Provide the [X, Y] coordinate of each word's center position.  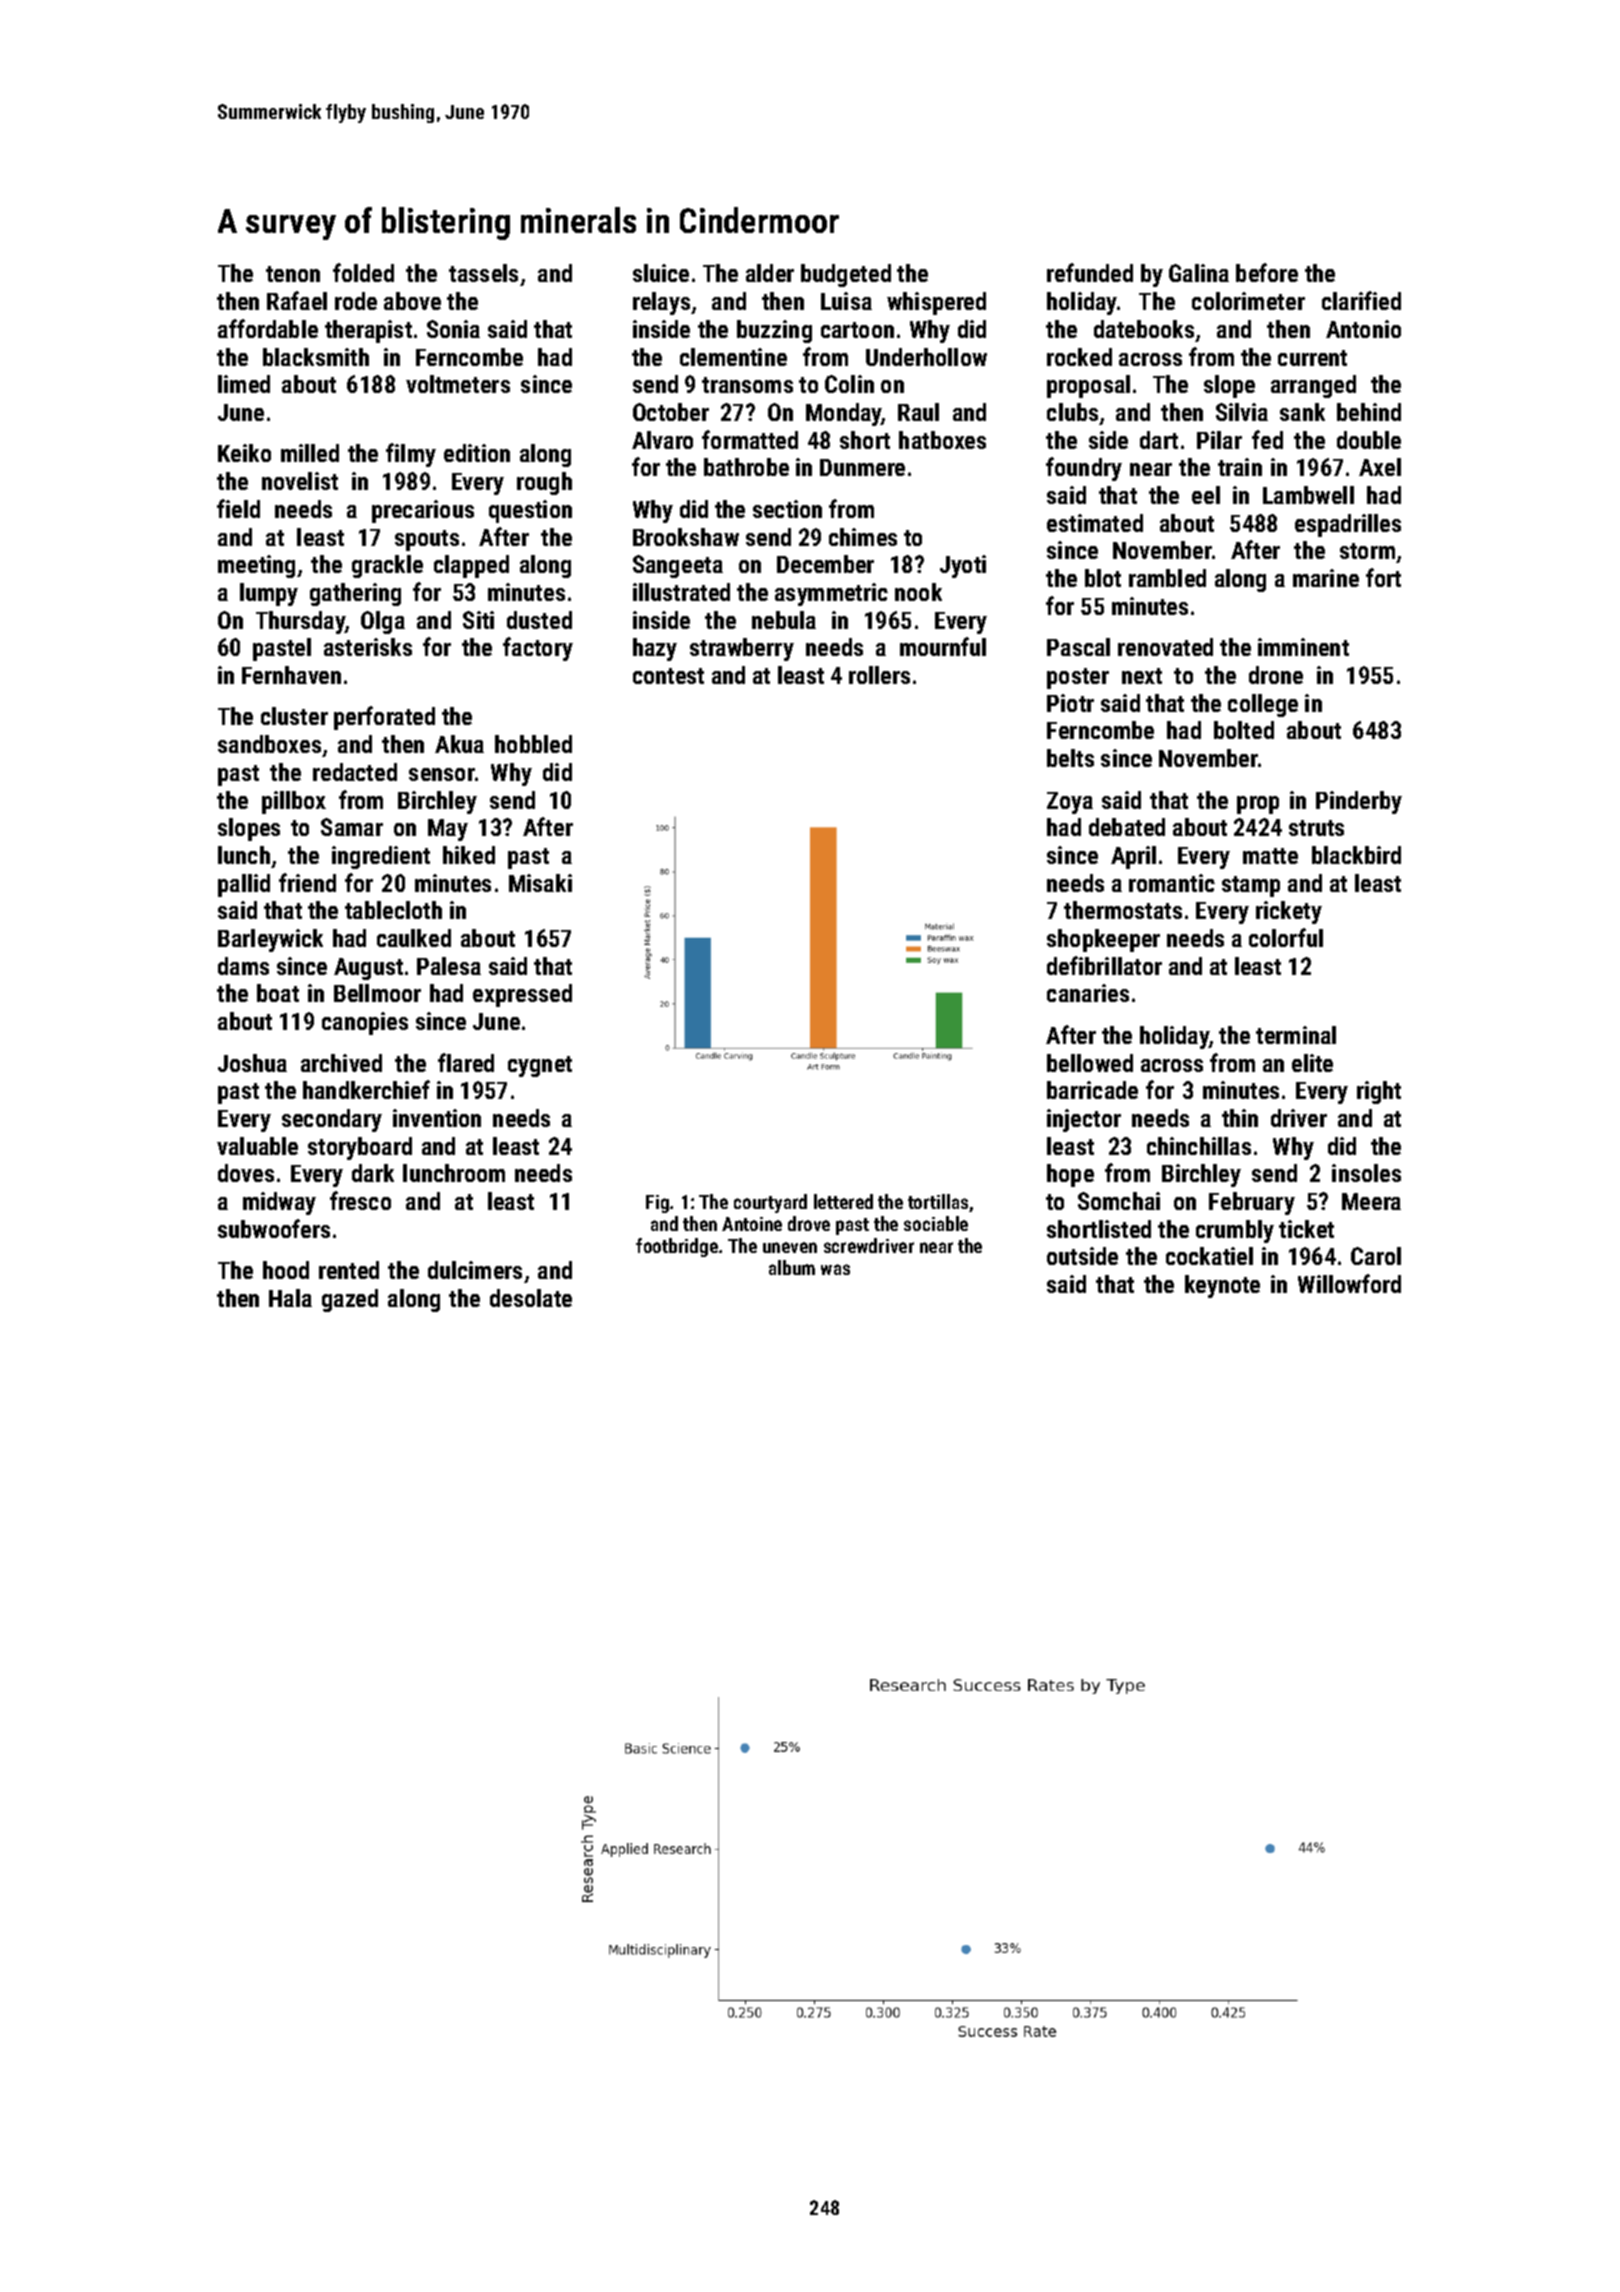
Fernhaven [291, 675]
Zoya [1070, 803]
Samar [352, 827]
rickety [1289, 912]
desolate [531, 1298]
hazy [655, 649]
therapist [368, 331]
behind [1369, 412]
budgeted [846, 275]
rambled [1167, 578]
